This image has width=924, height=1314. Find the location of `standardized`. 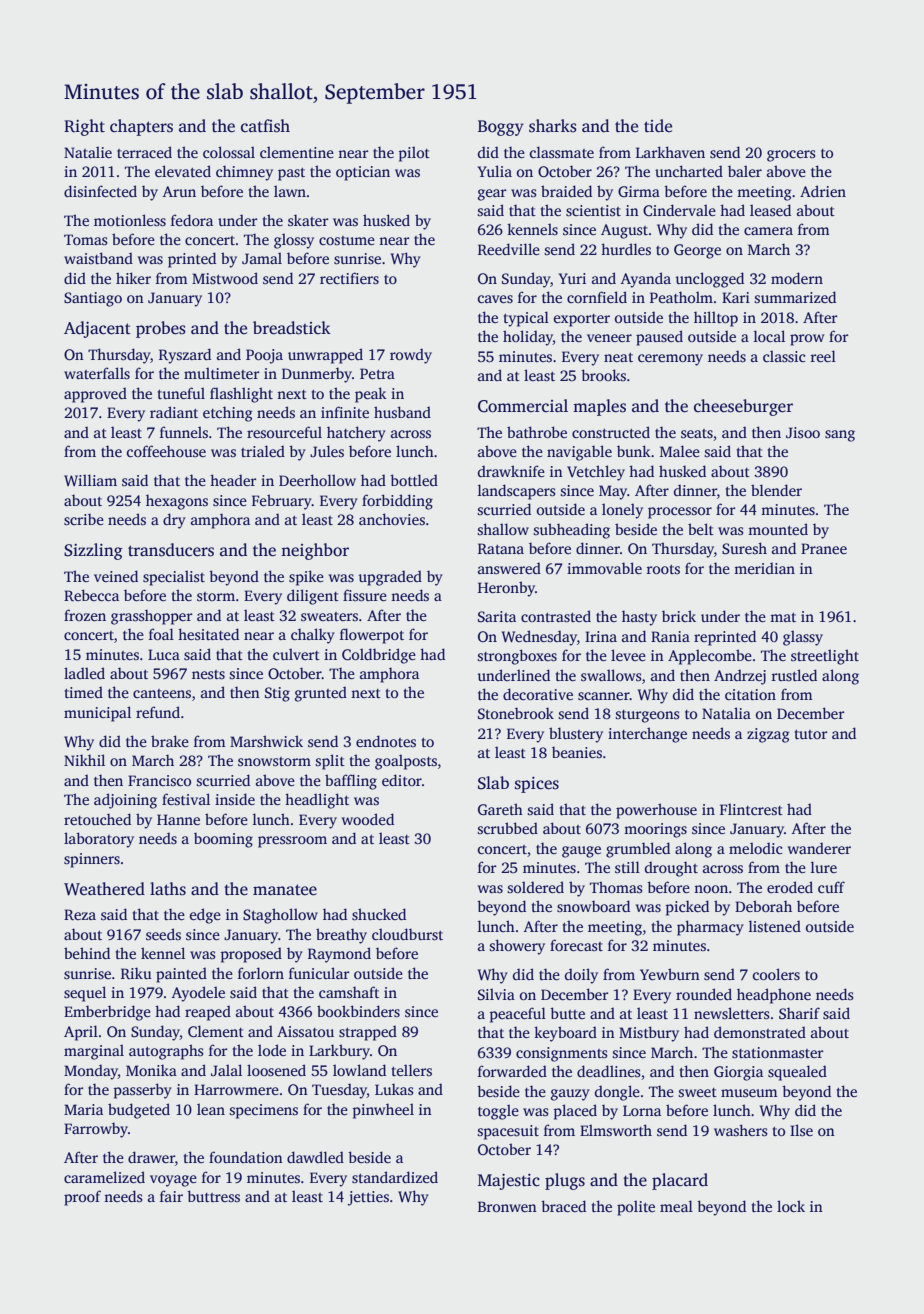

standardized is located at coordinates (395, 1177).
